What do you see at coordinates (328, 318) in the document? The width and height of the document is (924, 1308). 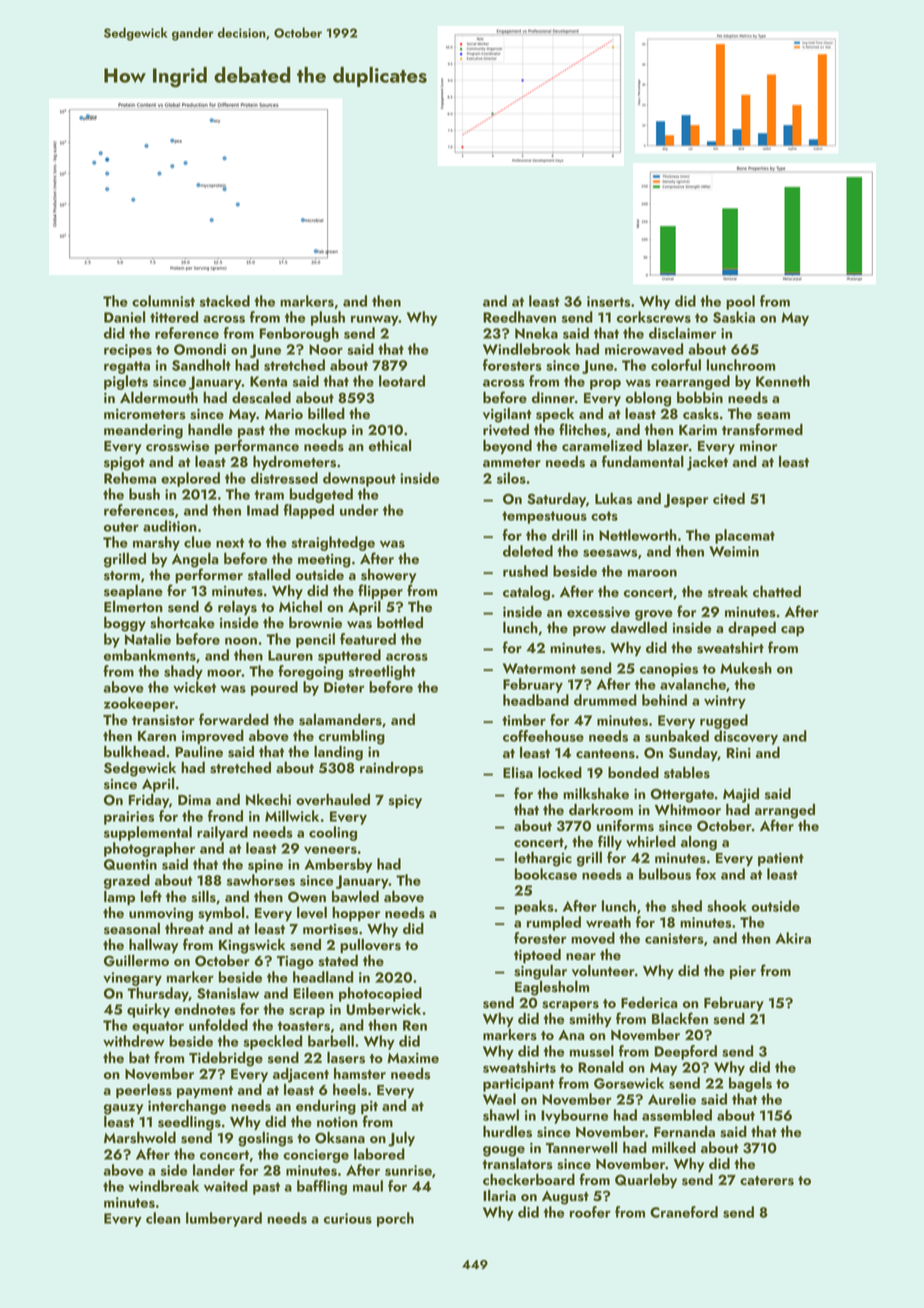 I see `plush` at bounding box center [328, 318].
